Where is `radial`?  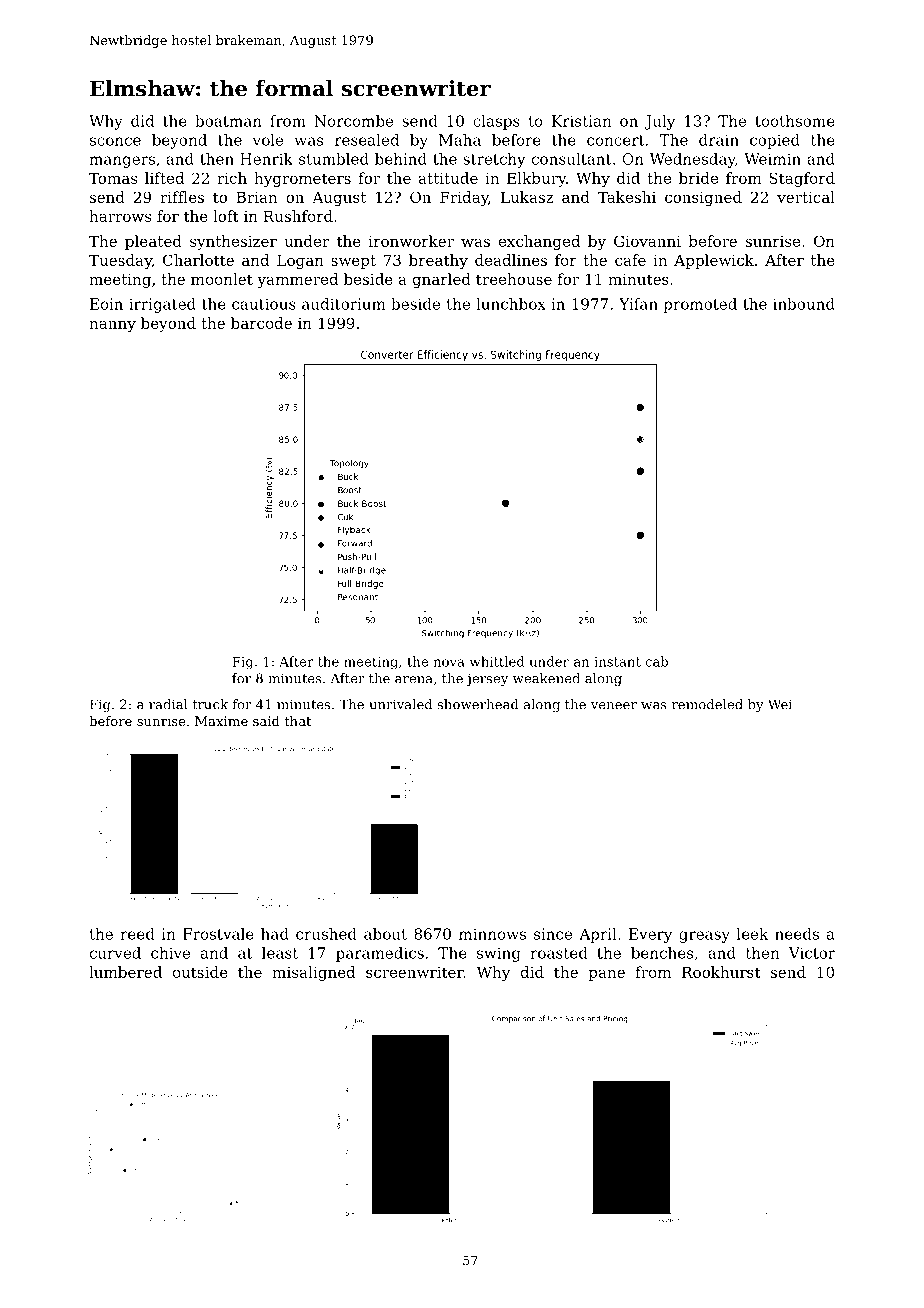 radial is located at coordinates (168, 704).
